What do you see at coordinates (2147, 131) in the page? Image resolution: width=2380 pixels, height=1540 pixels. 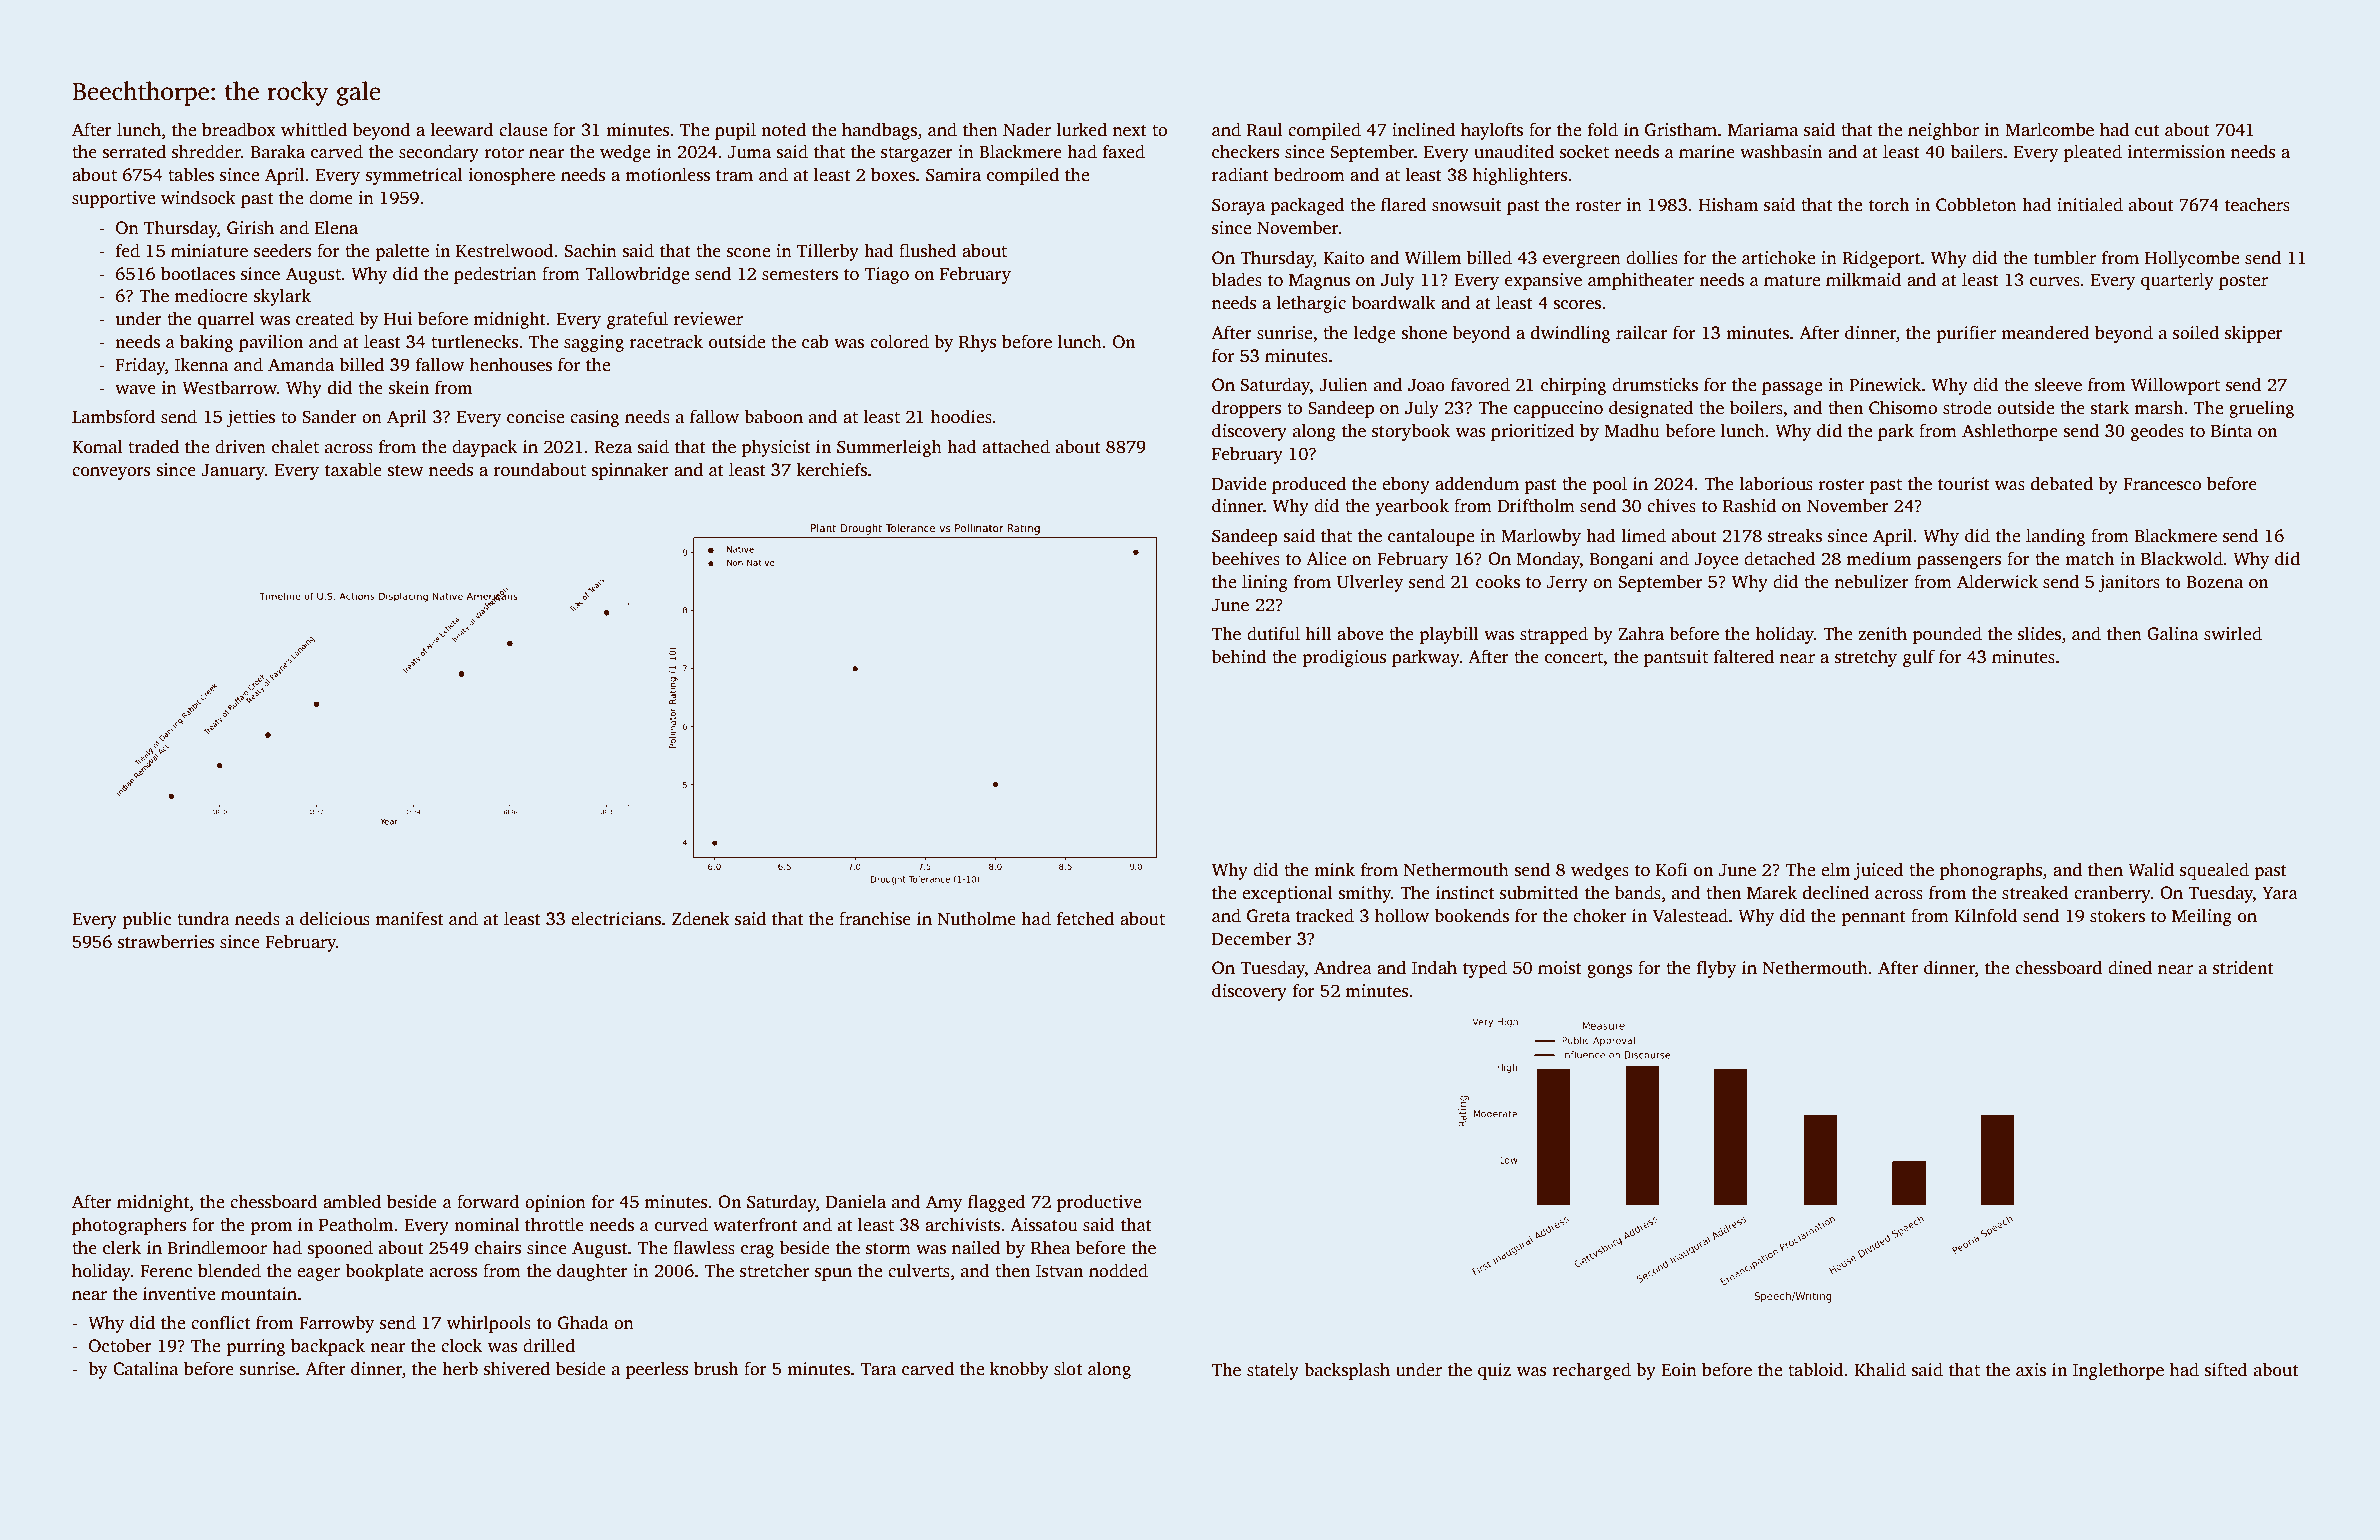 I see `cut` at bounding box center [2147, 131].
